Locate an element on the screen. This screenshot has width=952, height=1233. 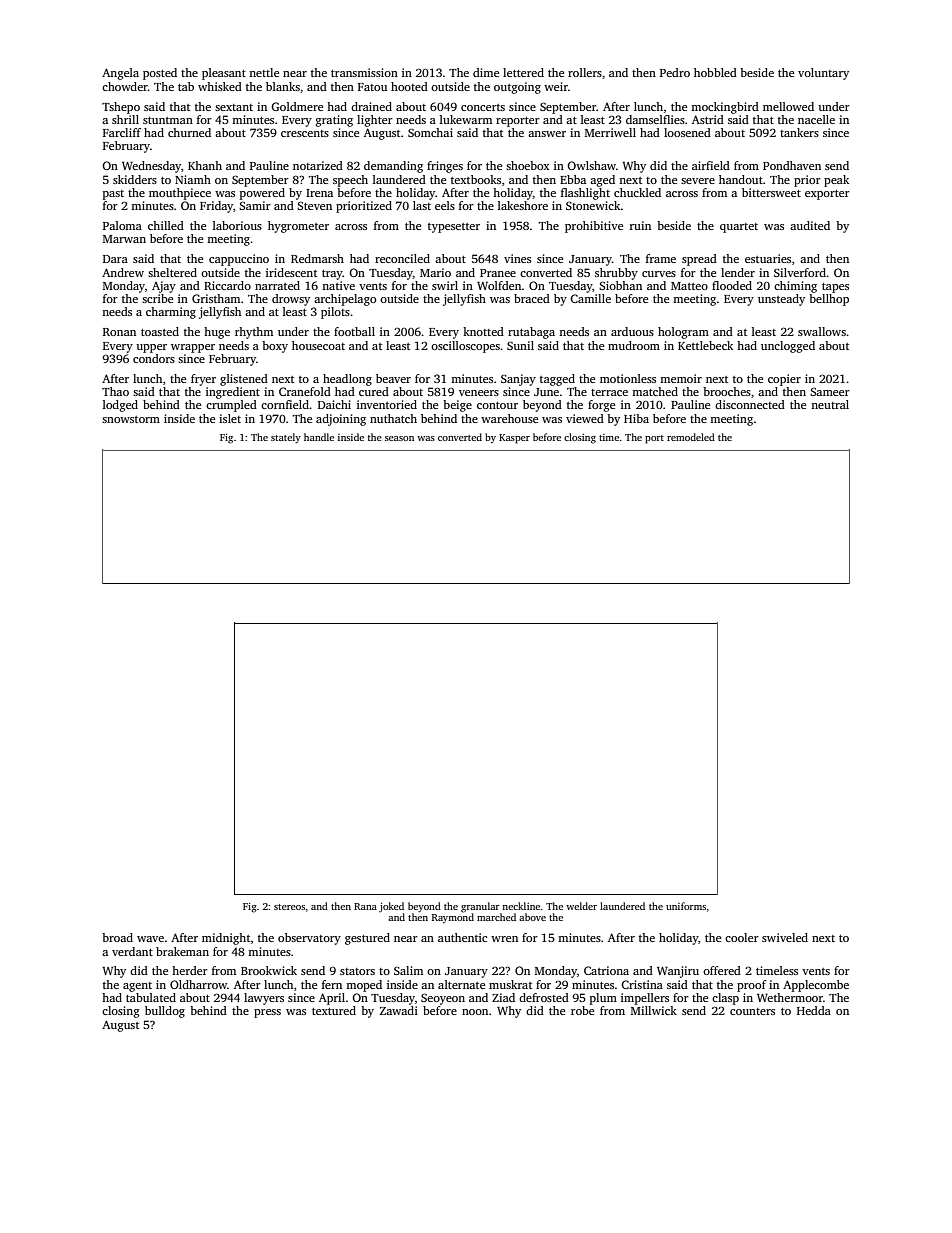
noon is located at coordinates (475, 1012).
